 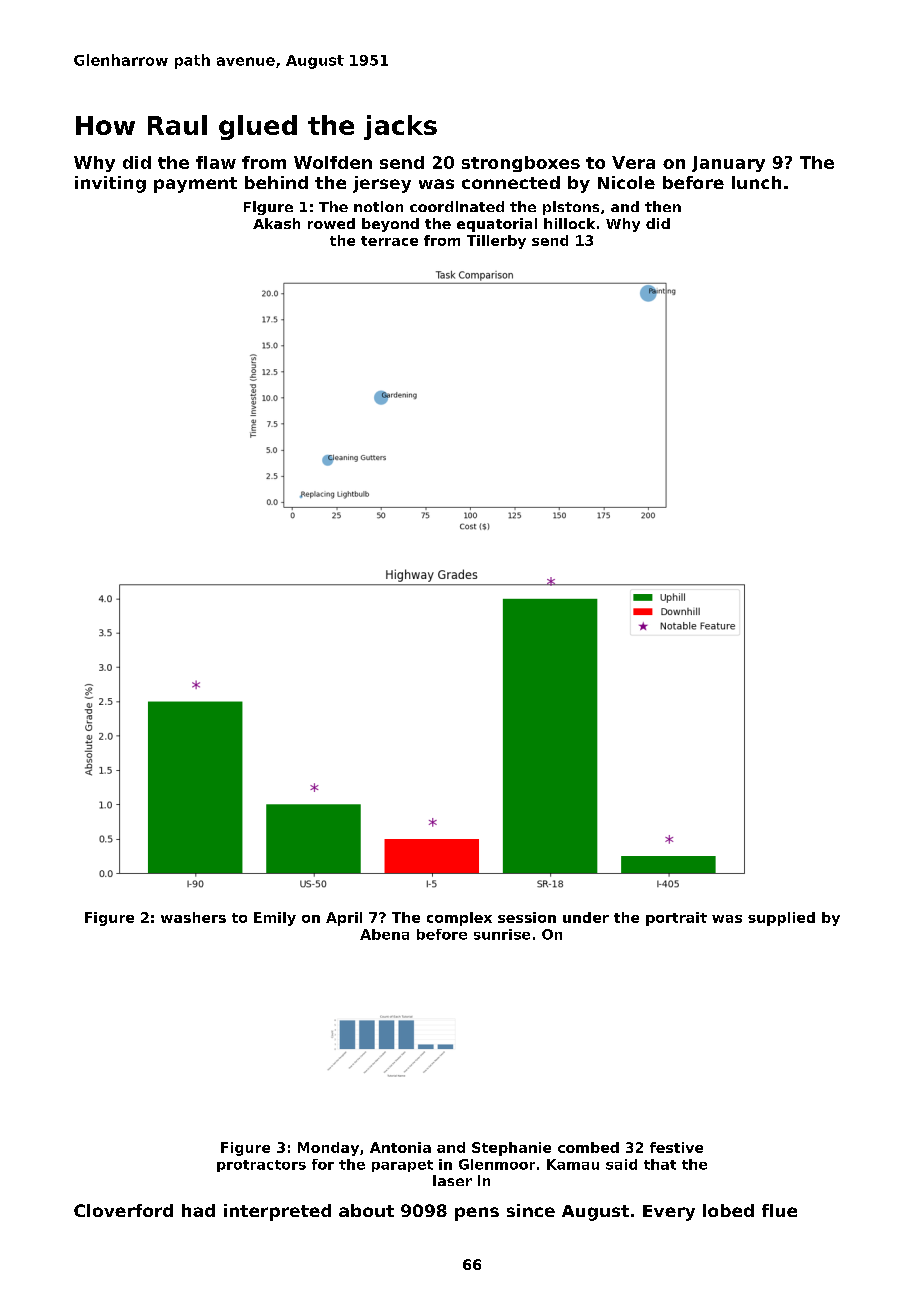 I want to click on Antonia, so click(x=400, y=1147).
